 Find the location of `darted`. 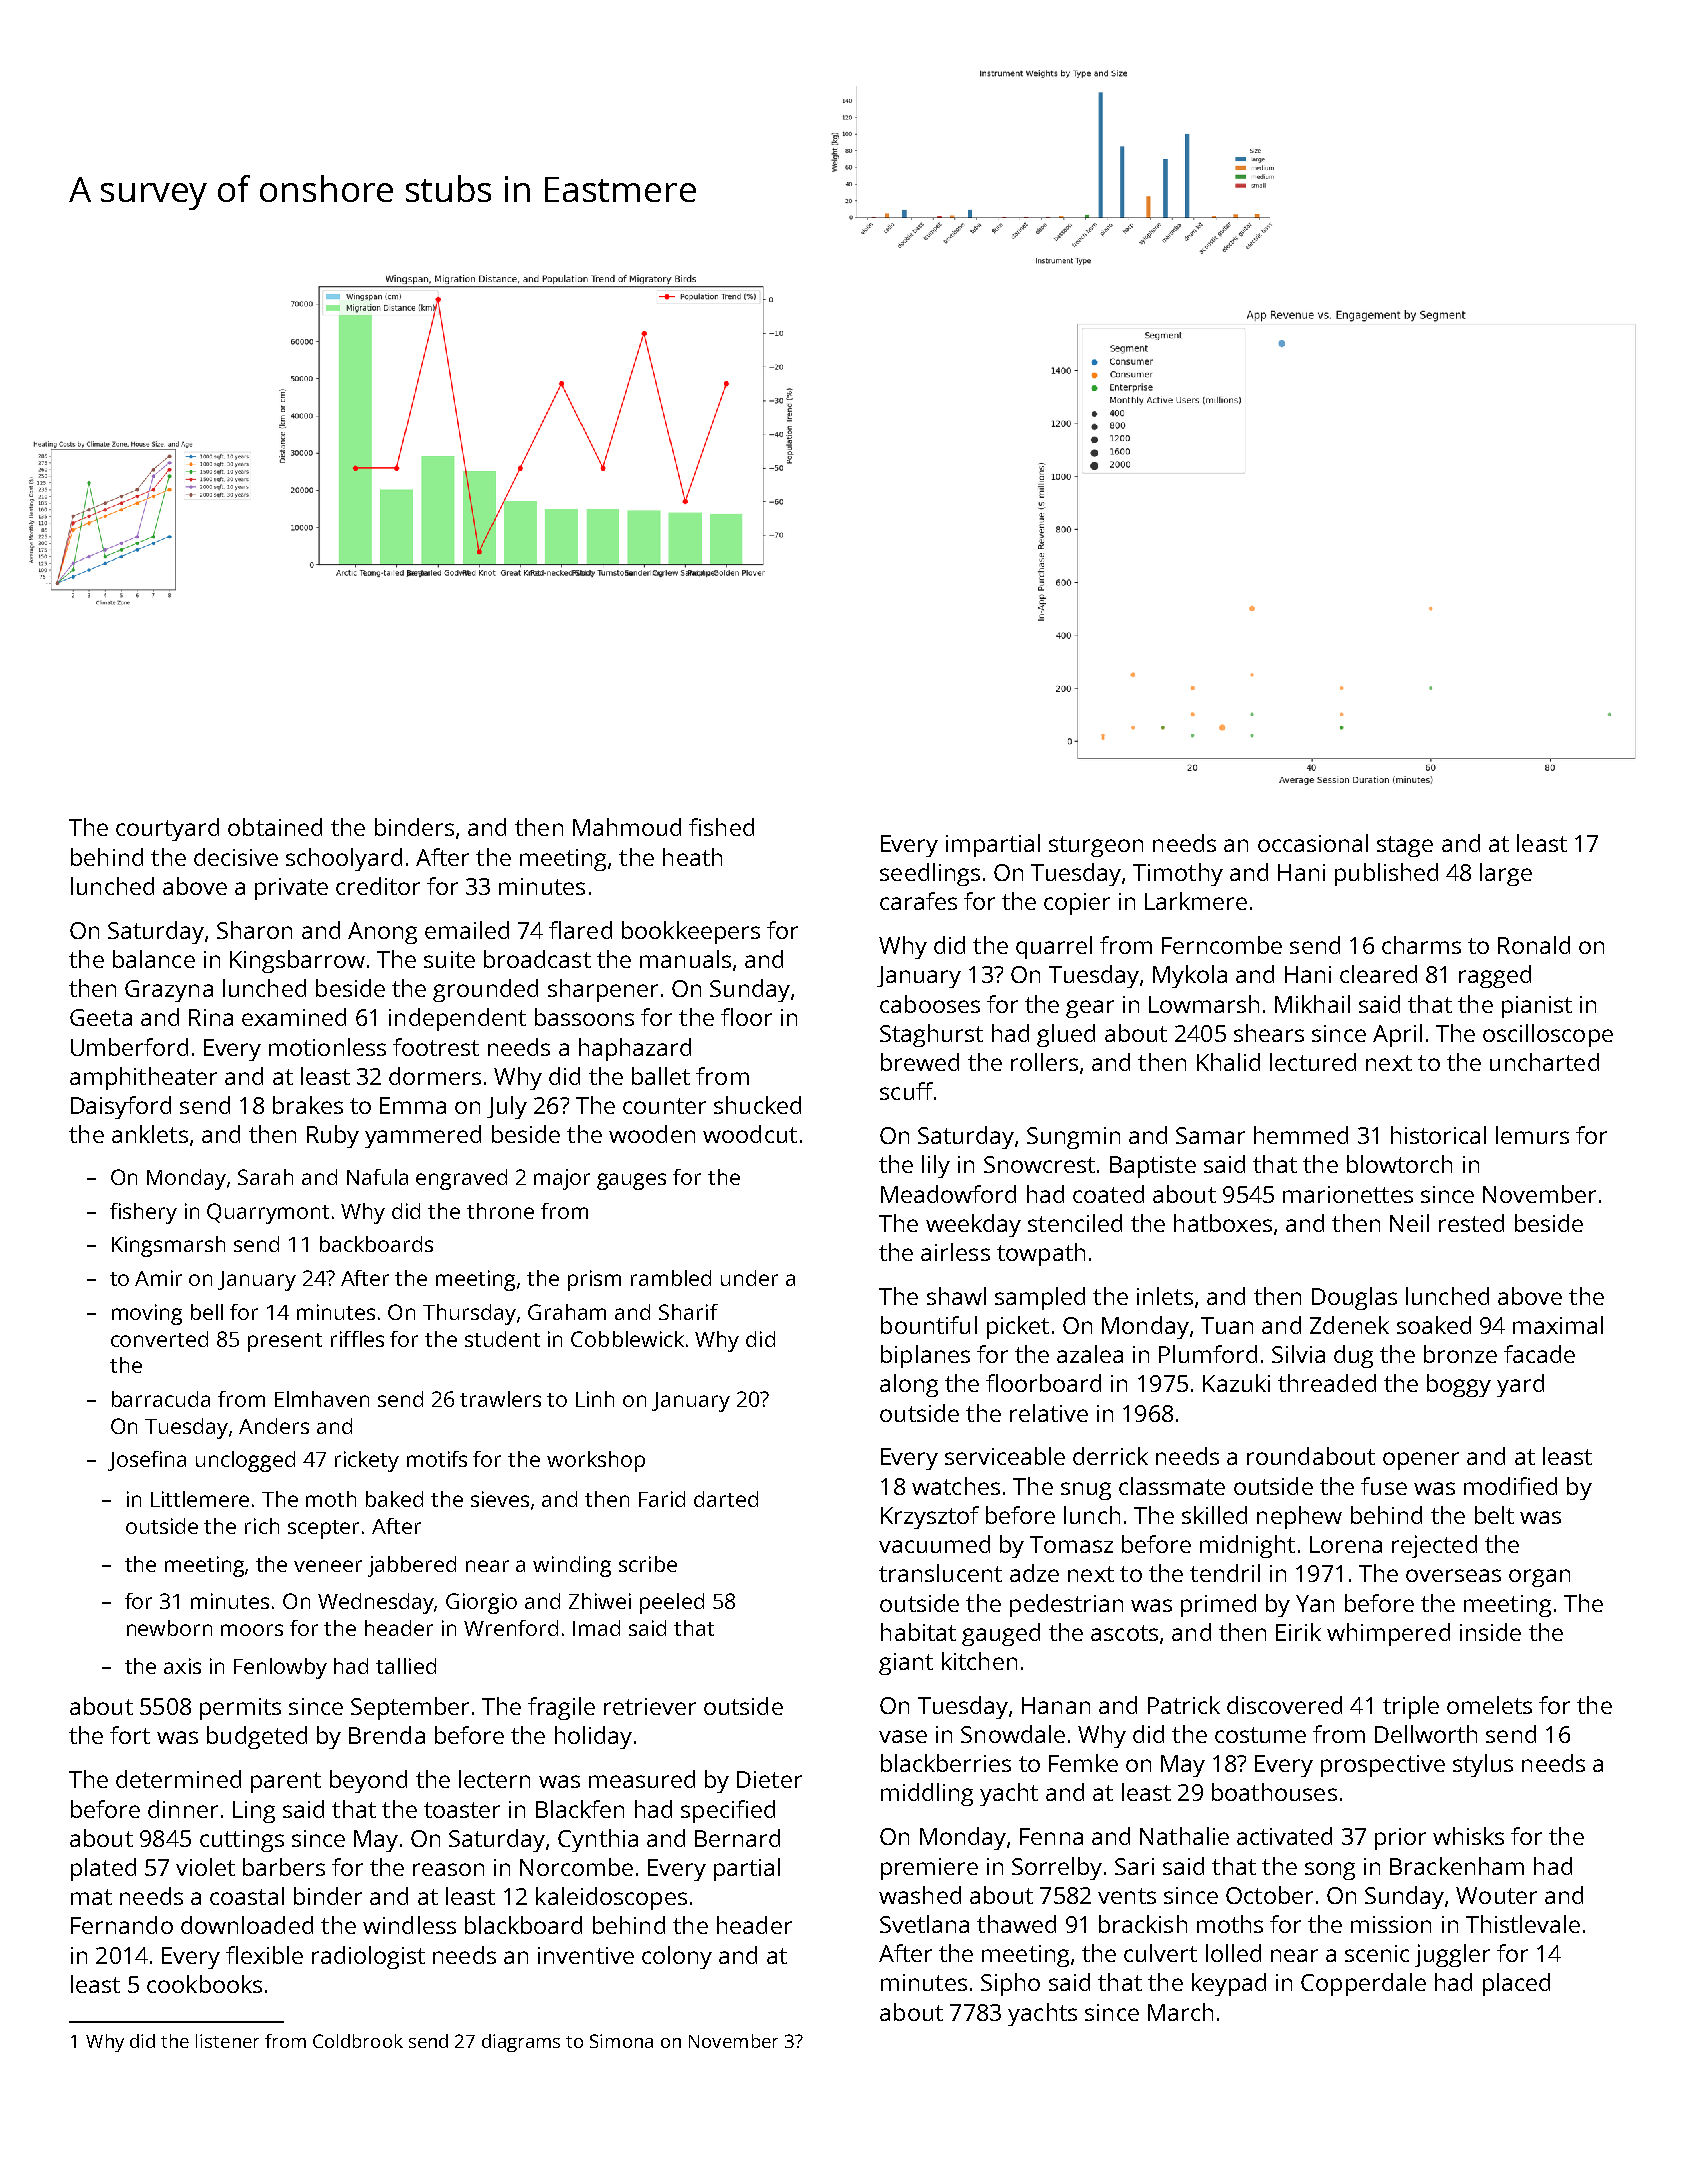

darted is located at coordinates (726, 1499).
